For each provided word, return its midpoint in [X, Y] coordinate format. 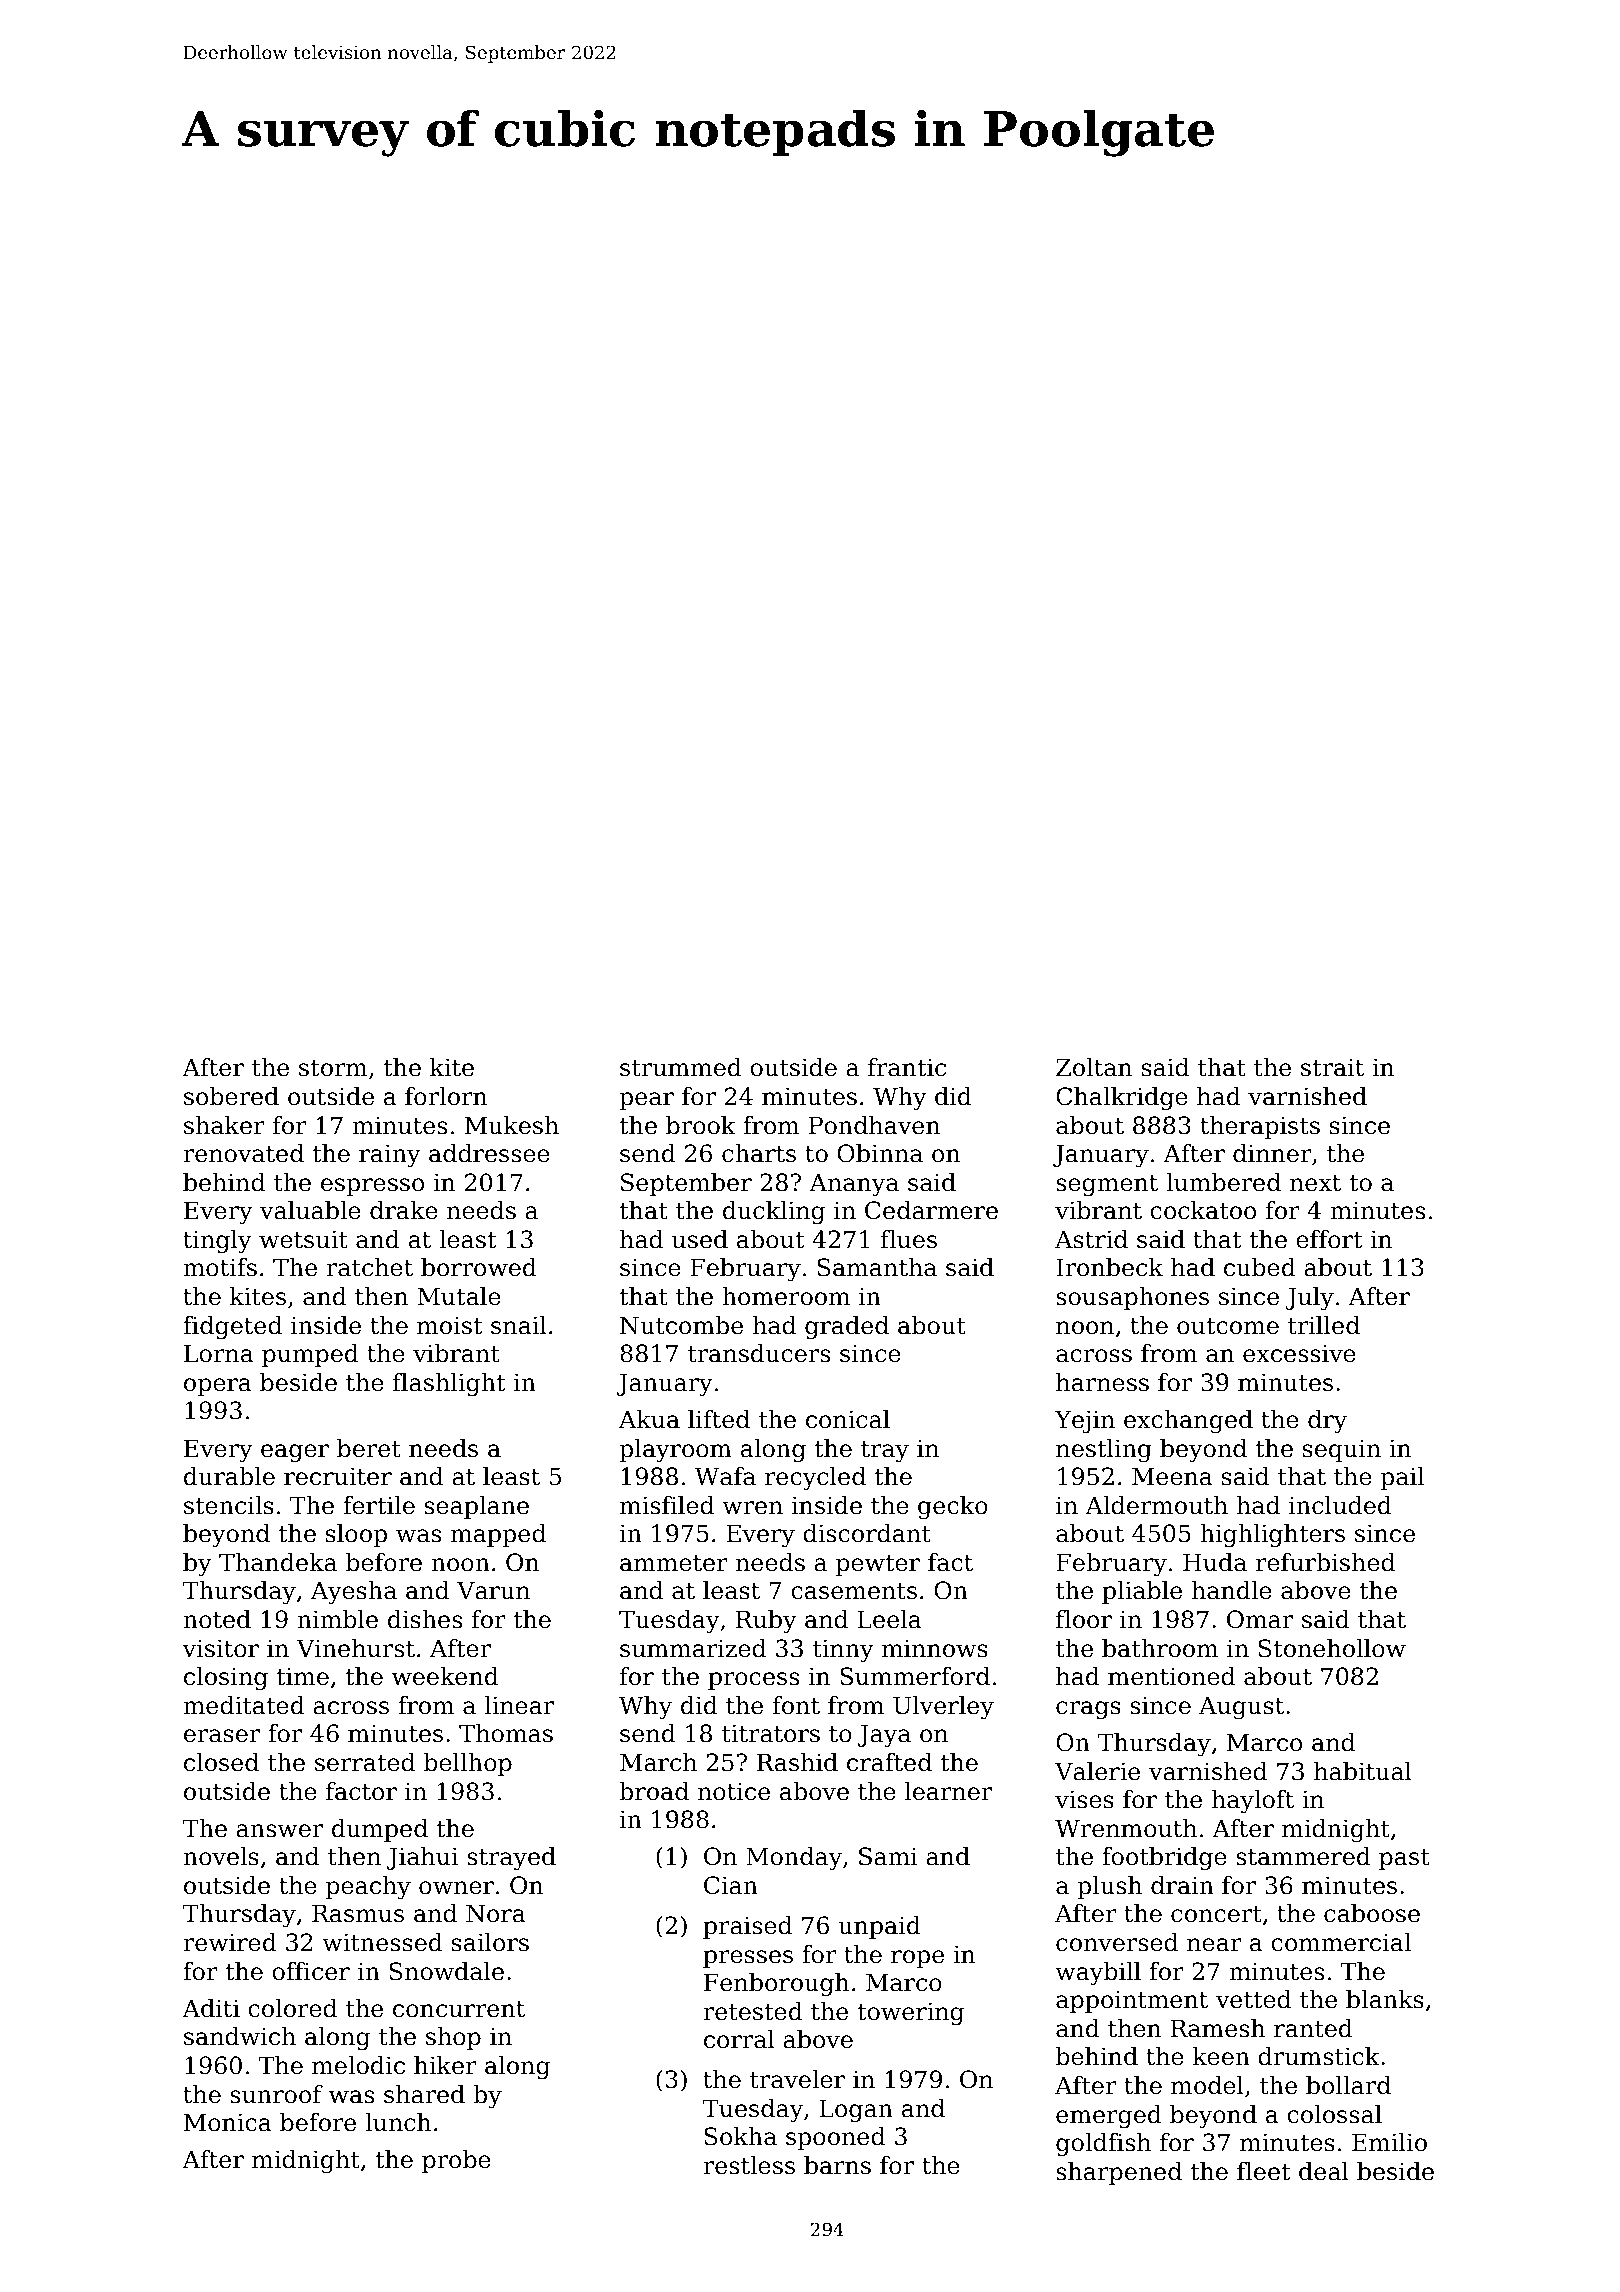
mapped [498, 1535]
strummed [681, 1067]
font [796, 1705]
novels [221, 1856]
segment [1107, 1186]
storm [333, 1068]
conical [848, 1419]
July [1309, 1299]
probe [456, 2161]
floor [1084, 1619]
